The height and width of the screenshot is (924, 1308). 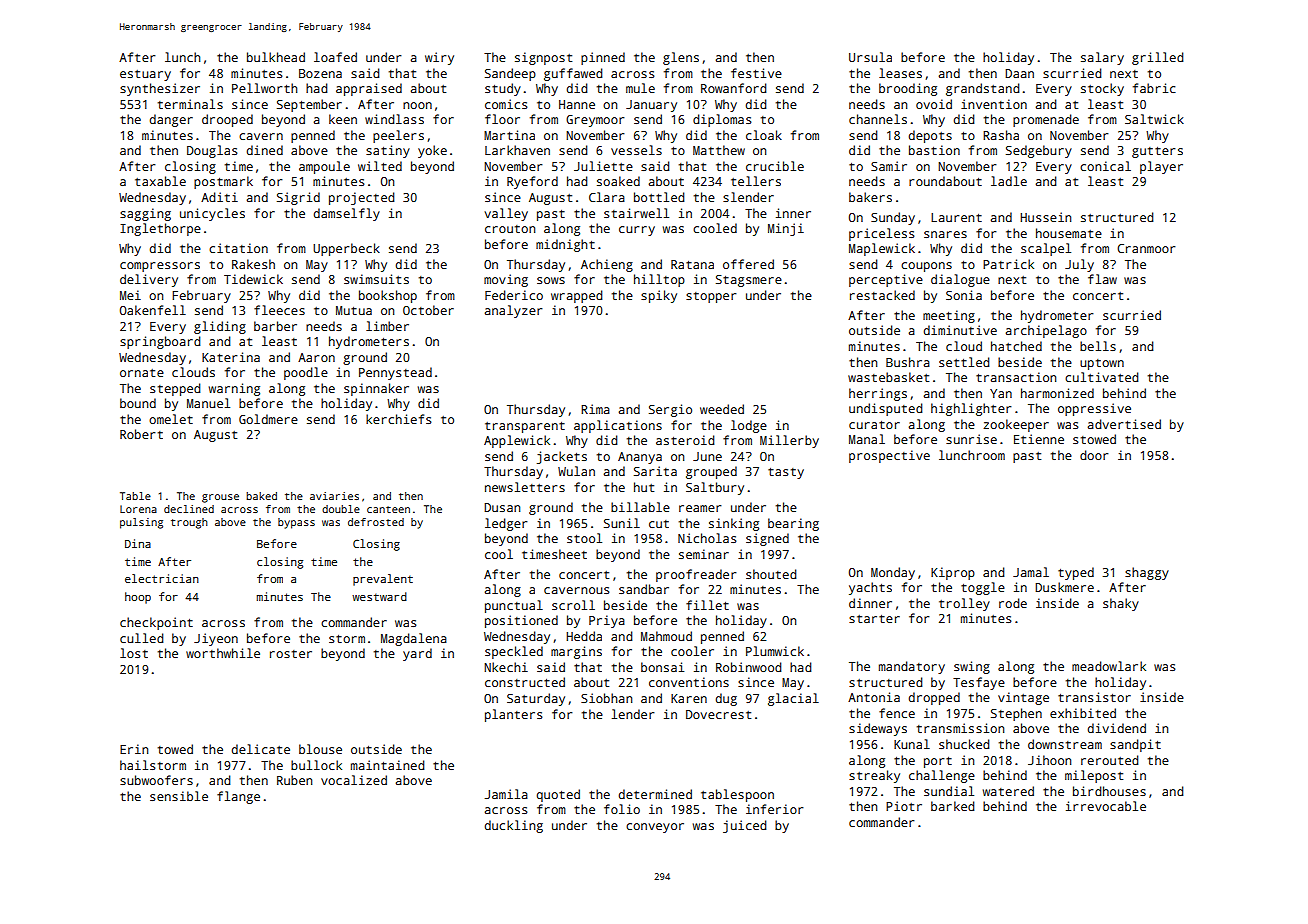 What do you see at coordinates (1023, 698) in the screenshot?
I see `vintage` at bounding box center [1023, 698].
